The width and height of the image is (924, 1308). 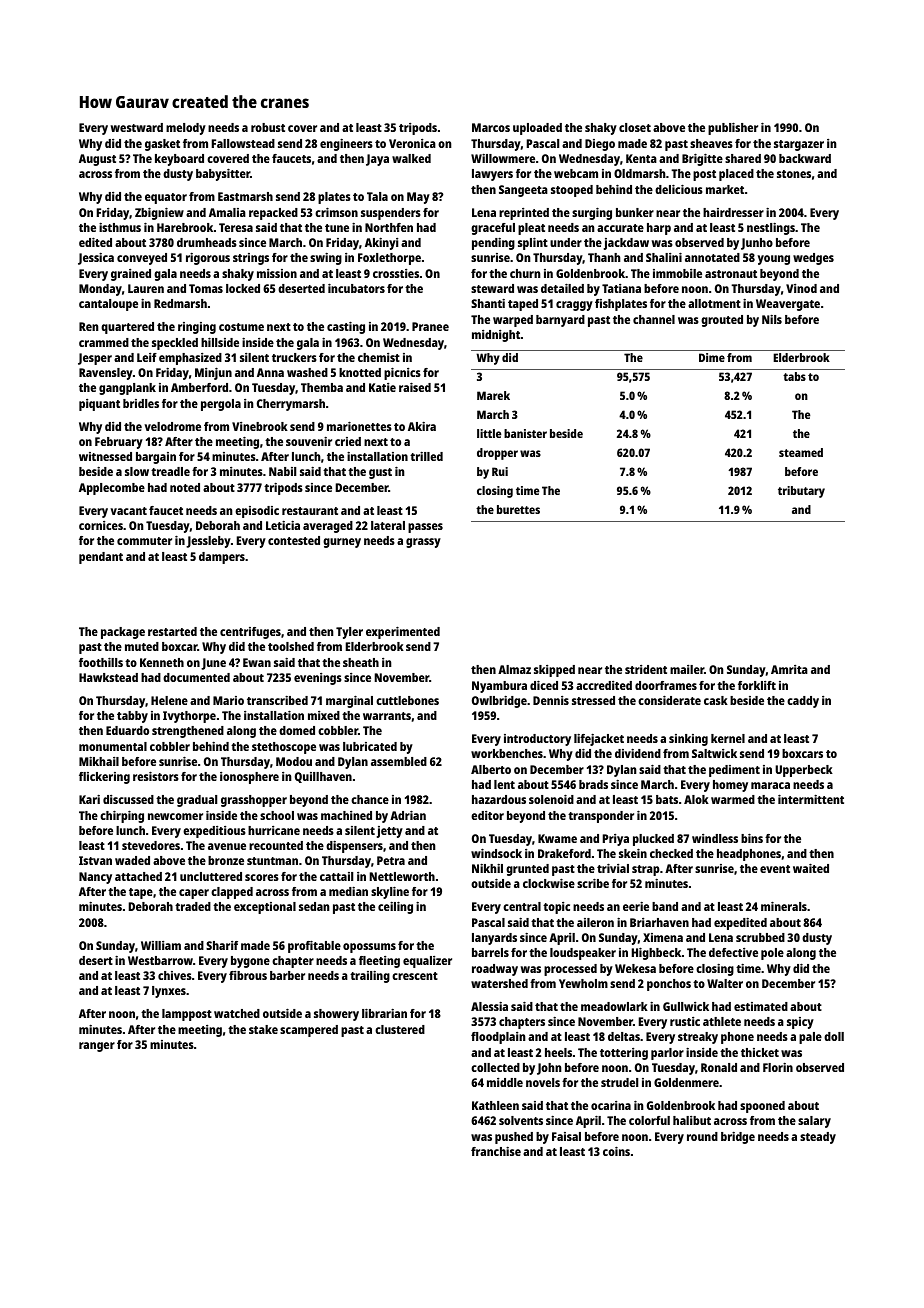 What do you see at coordinates (525, 433) in the image?
I see `banister` at bounding box center [525, 433].
